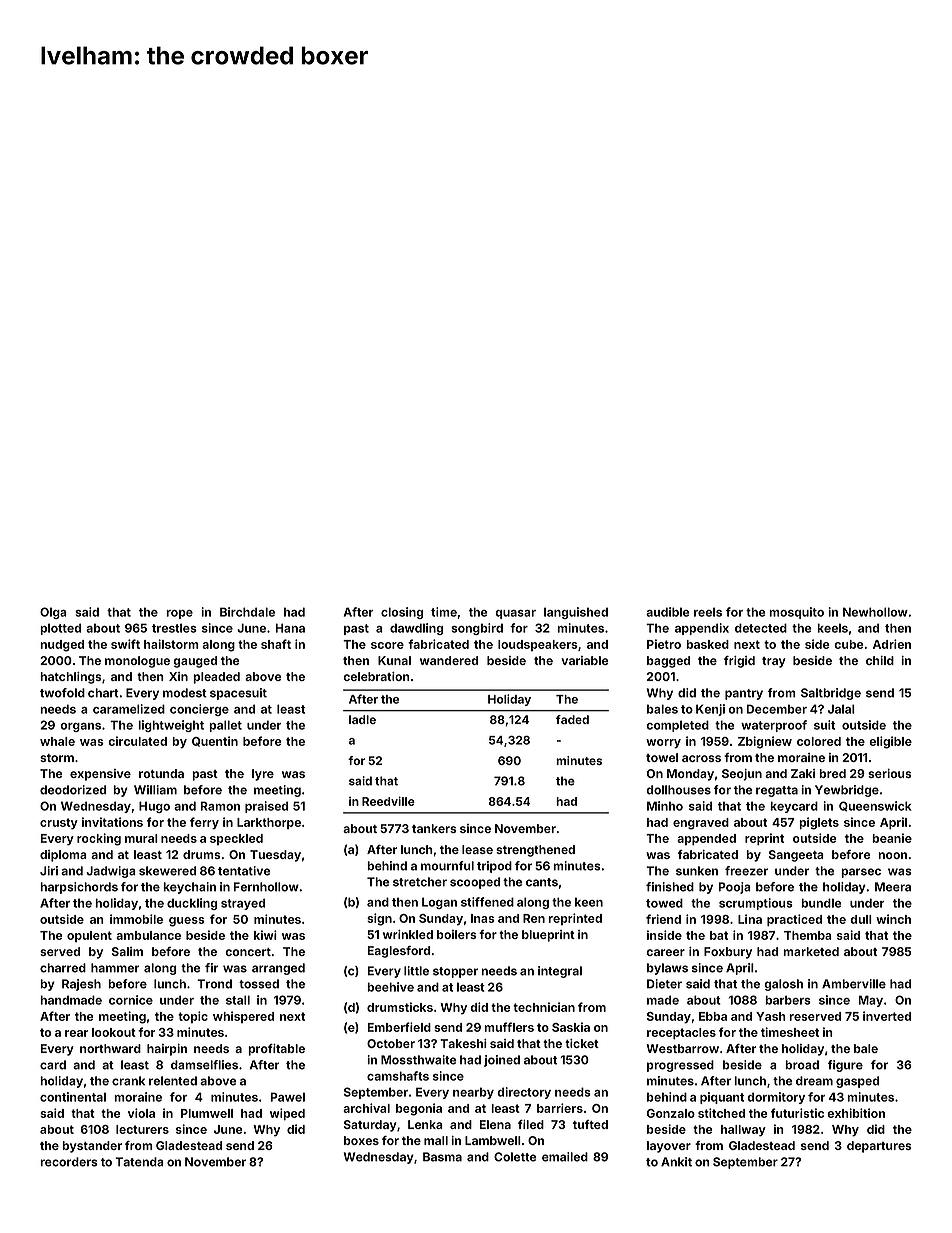 The width and height of the screenshot is (952, 1233). I want to click on Meera, so click(893, 887).
